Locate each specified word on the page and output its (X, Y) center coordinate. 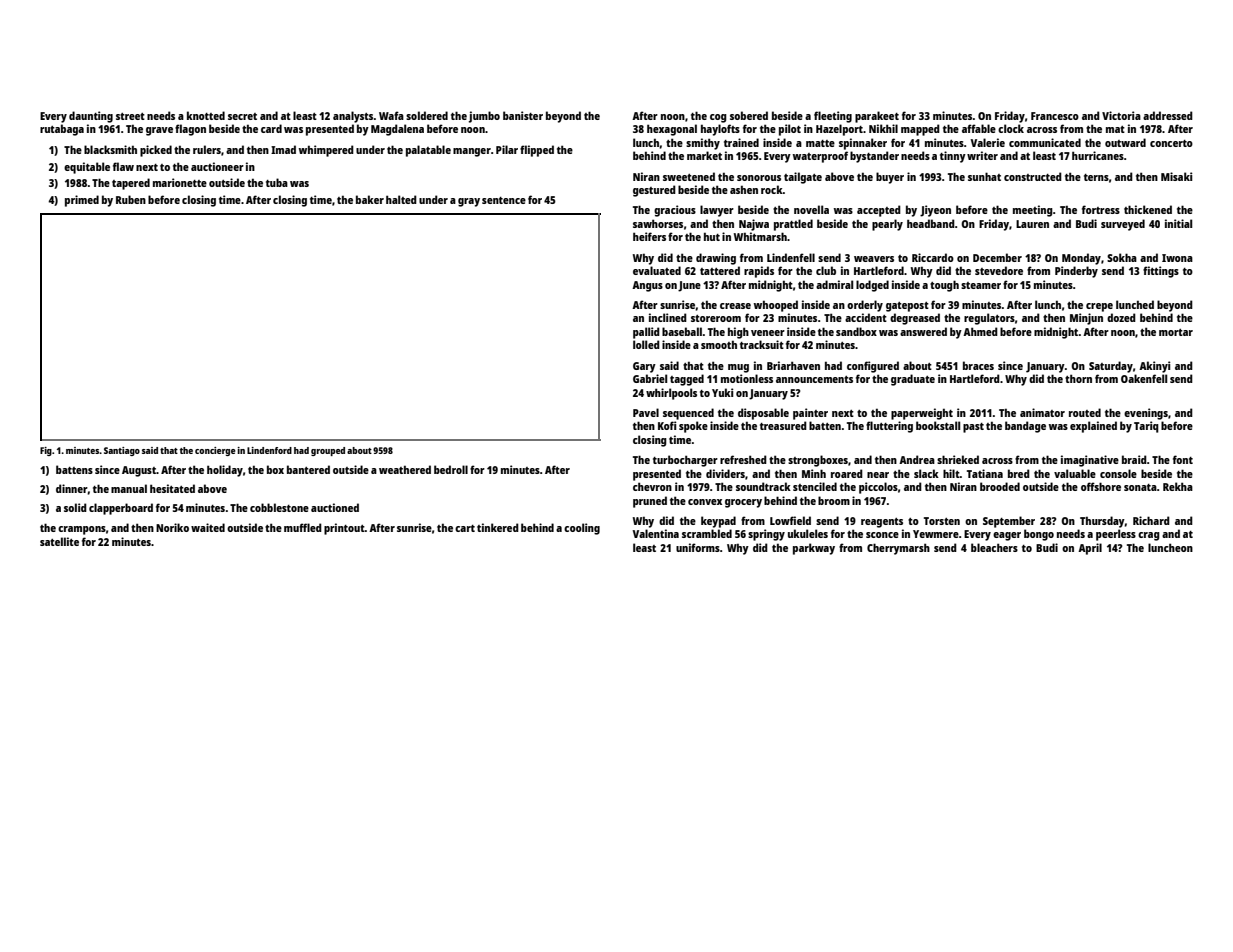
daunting (91, 117)
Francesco (1055, 116)
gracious (675, 211)
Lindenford (269, 450)
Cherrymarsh (898, 549)
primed (82, 201)
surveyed (1123, 225)
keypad (718, 522)
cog (718, 118)
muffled (303, 527)
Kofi (667, 425)
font (1183, 459)
